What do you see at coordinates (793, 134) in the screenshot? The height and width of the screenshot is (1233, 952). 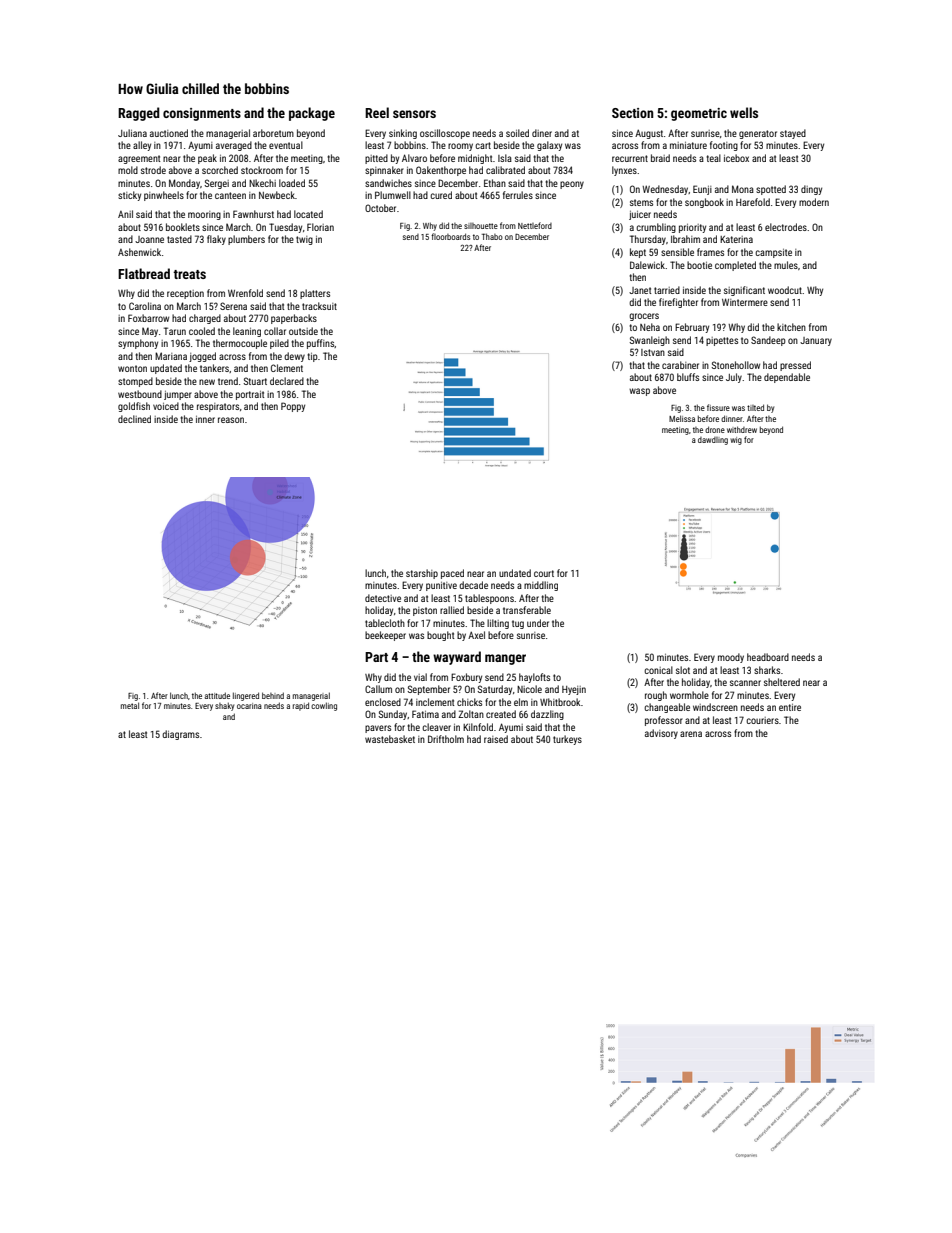 I see `stayed` at bounding box center [793, 134].
